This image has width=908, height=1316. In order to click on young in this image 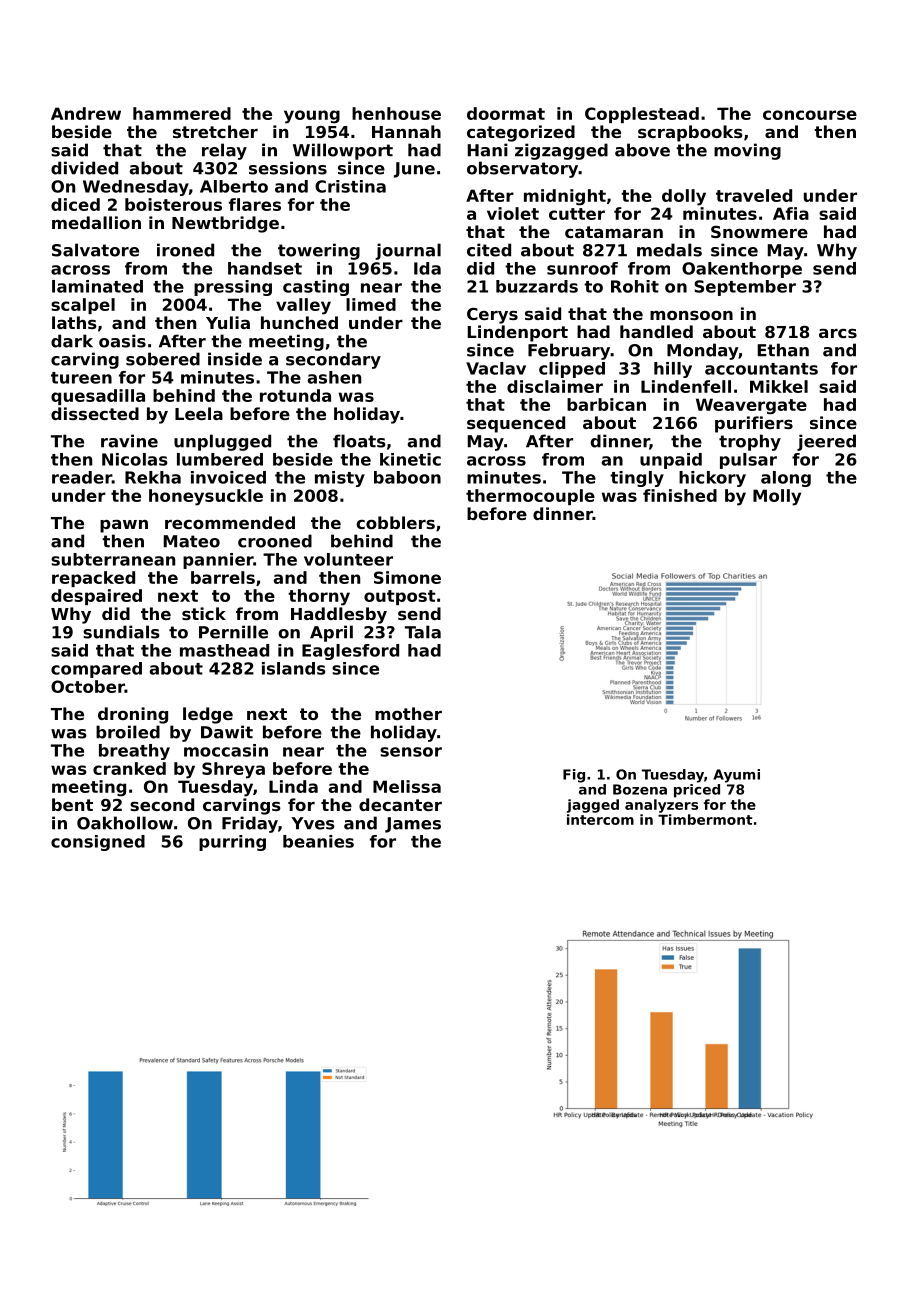, I will do `click(312, 117)`.
